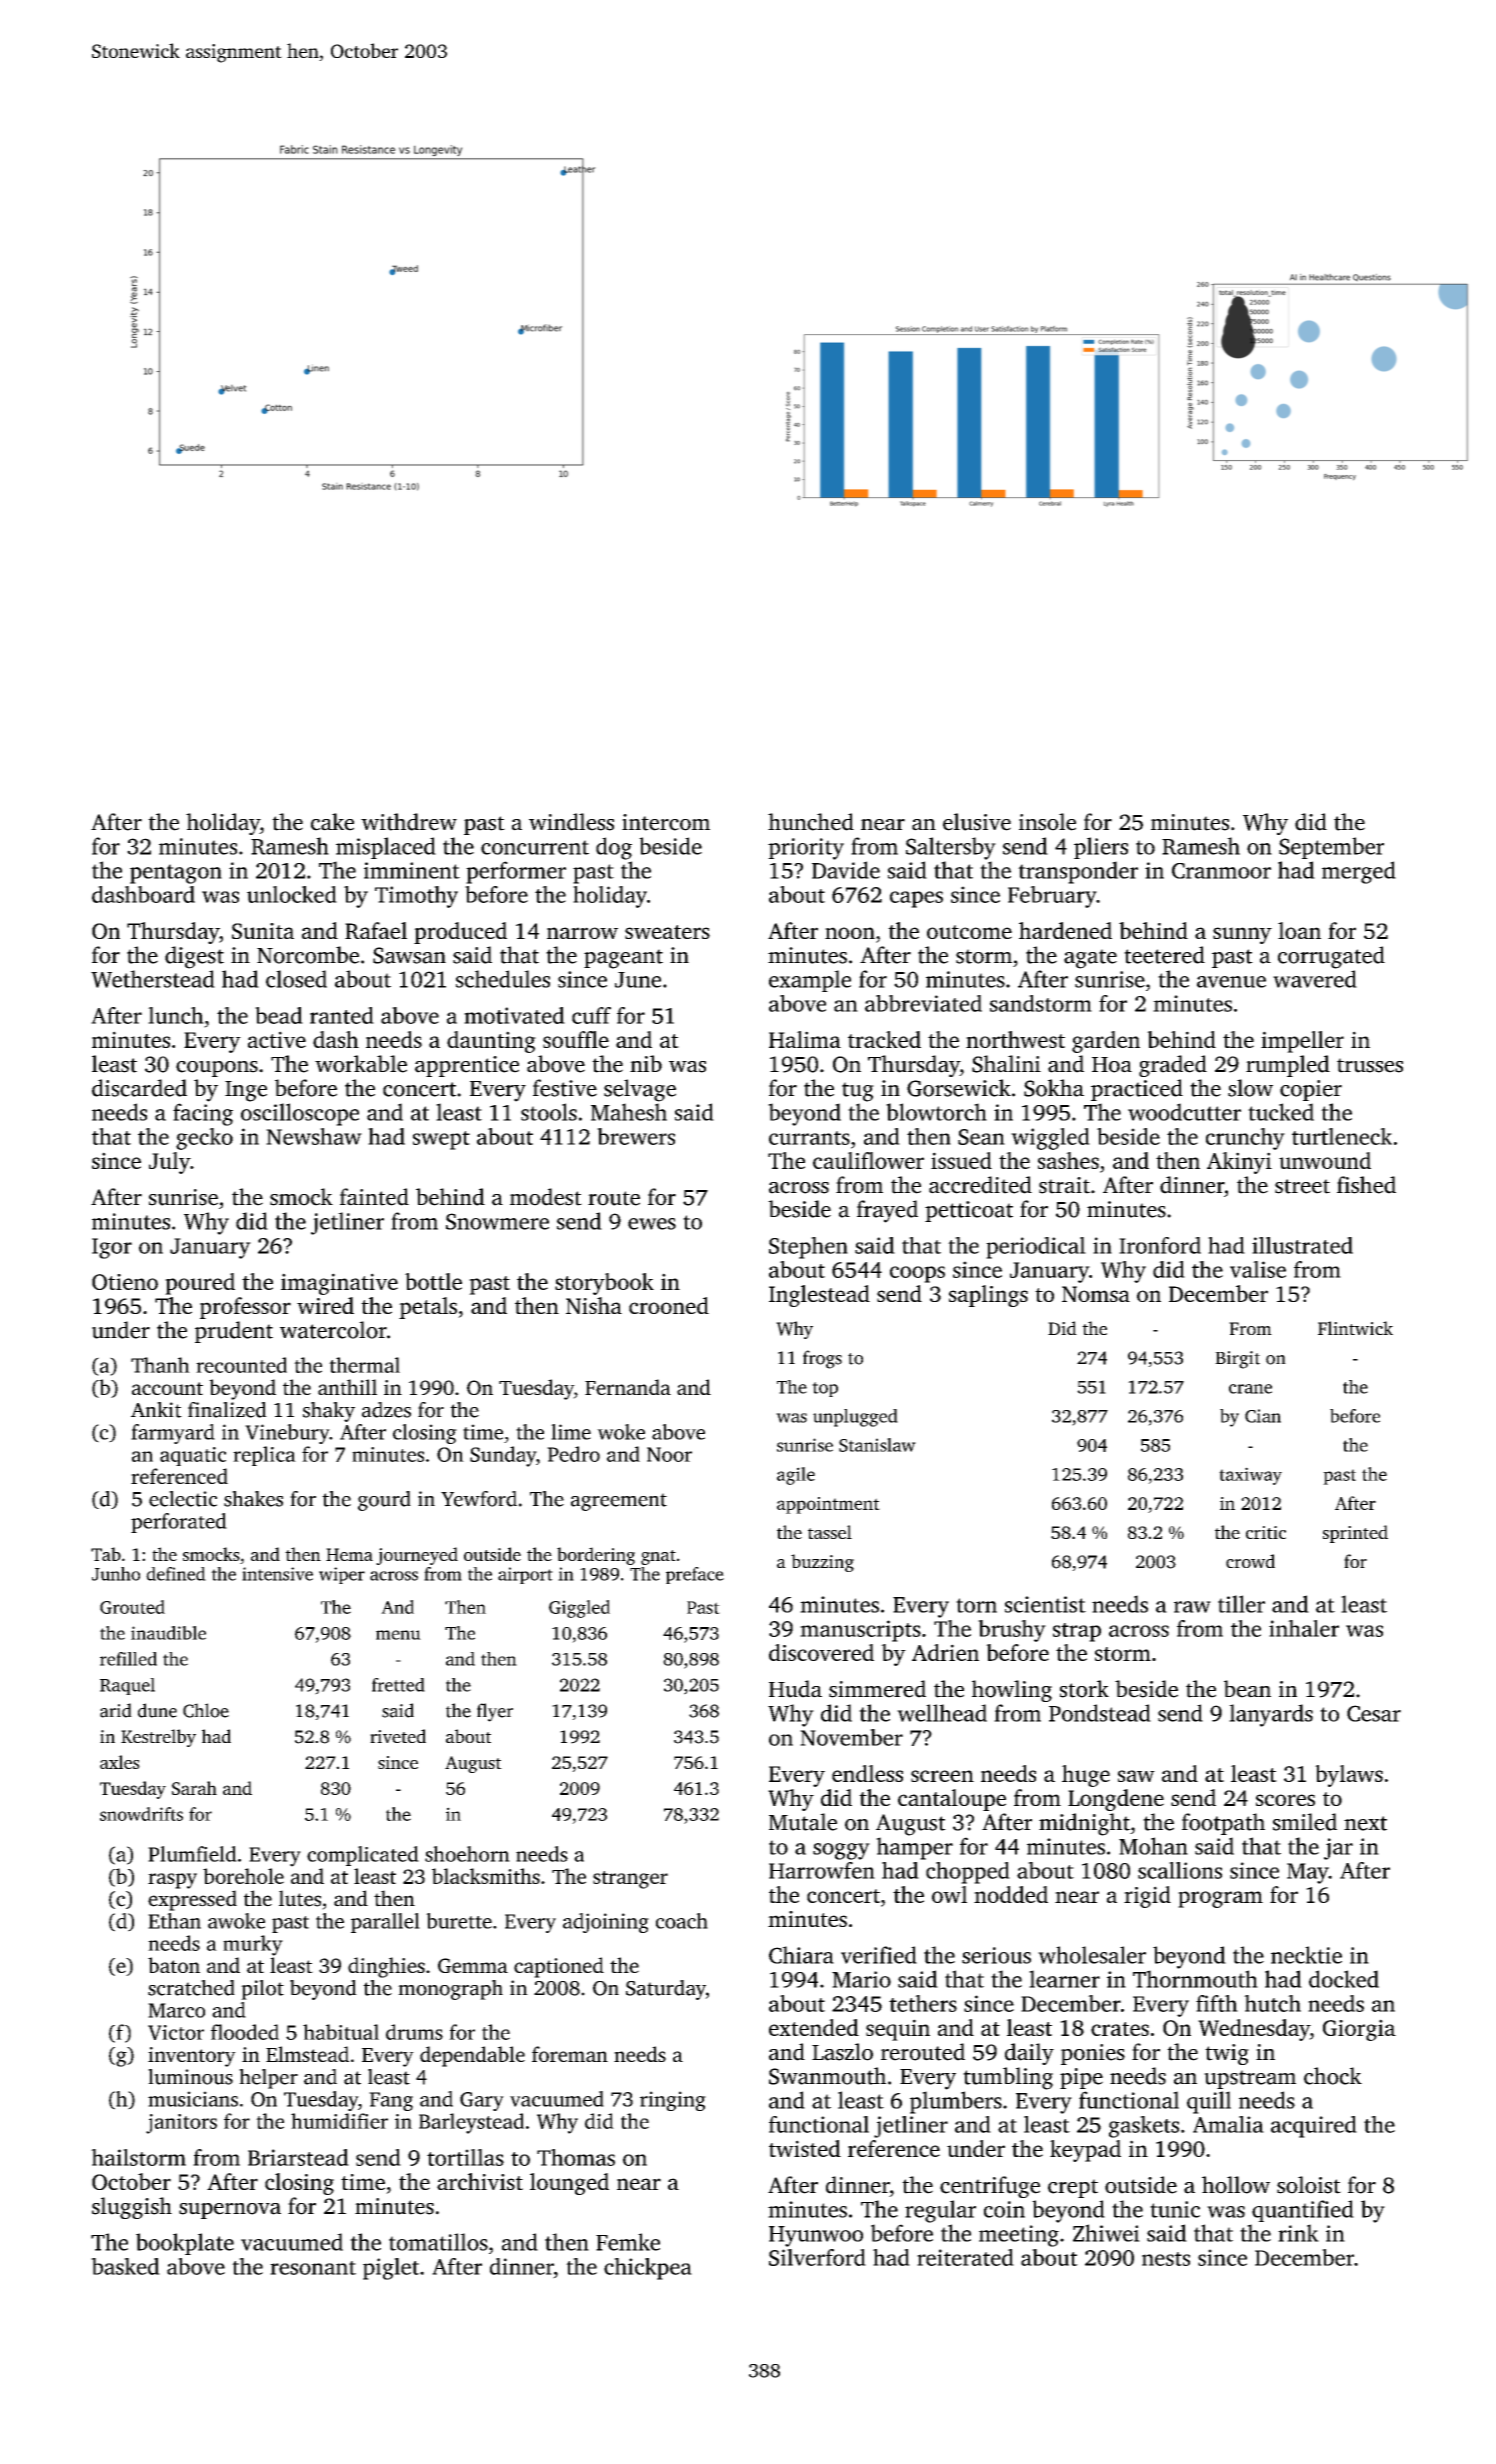 Image resolution: width=1496 pixels, height=2464 pixels. What do you see at coordinates (386, 848) in the screenshot?
I see `misplaced` at bounding box center [386, 848].
